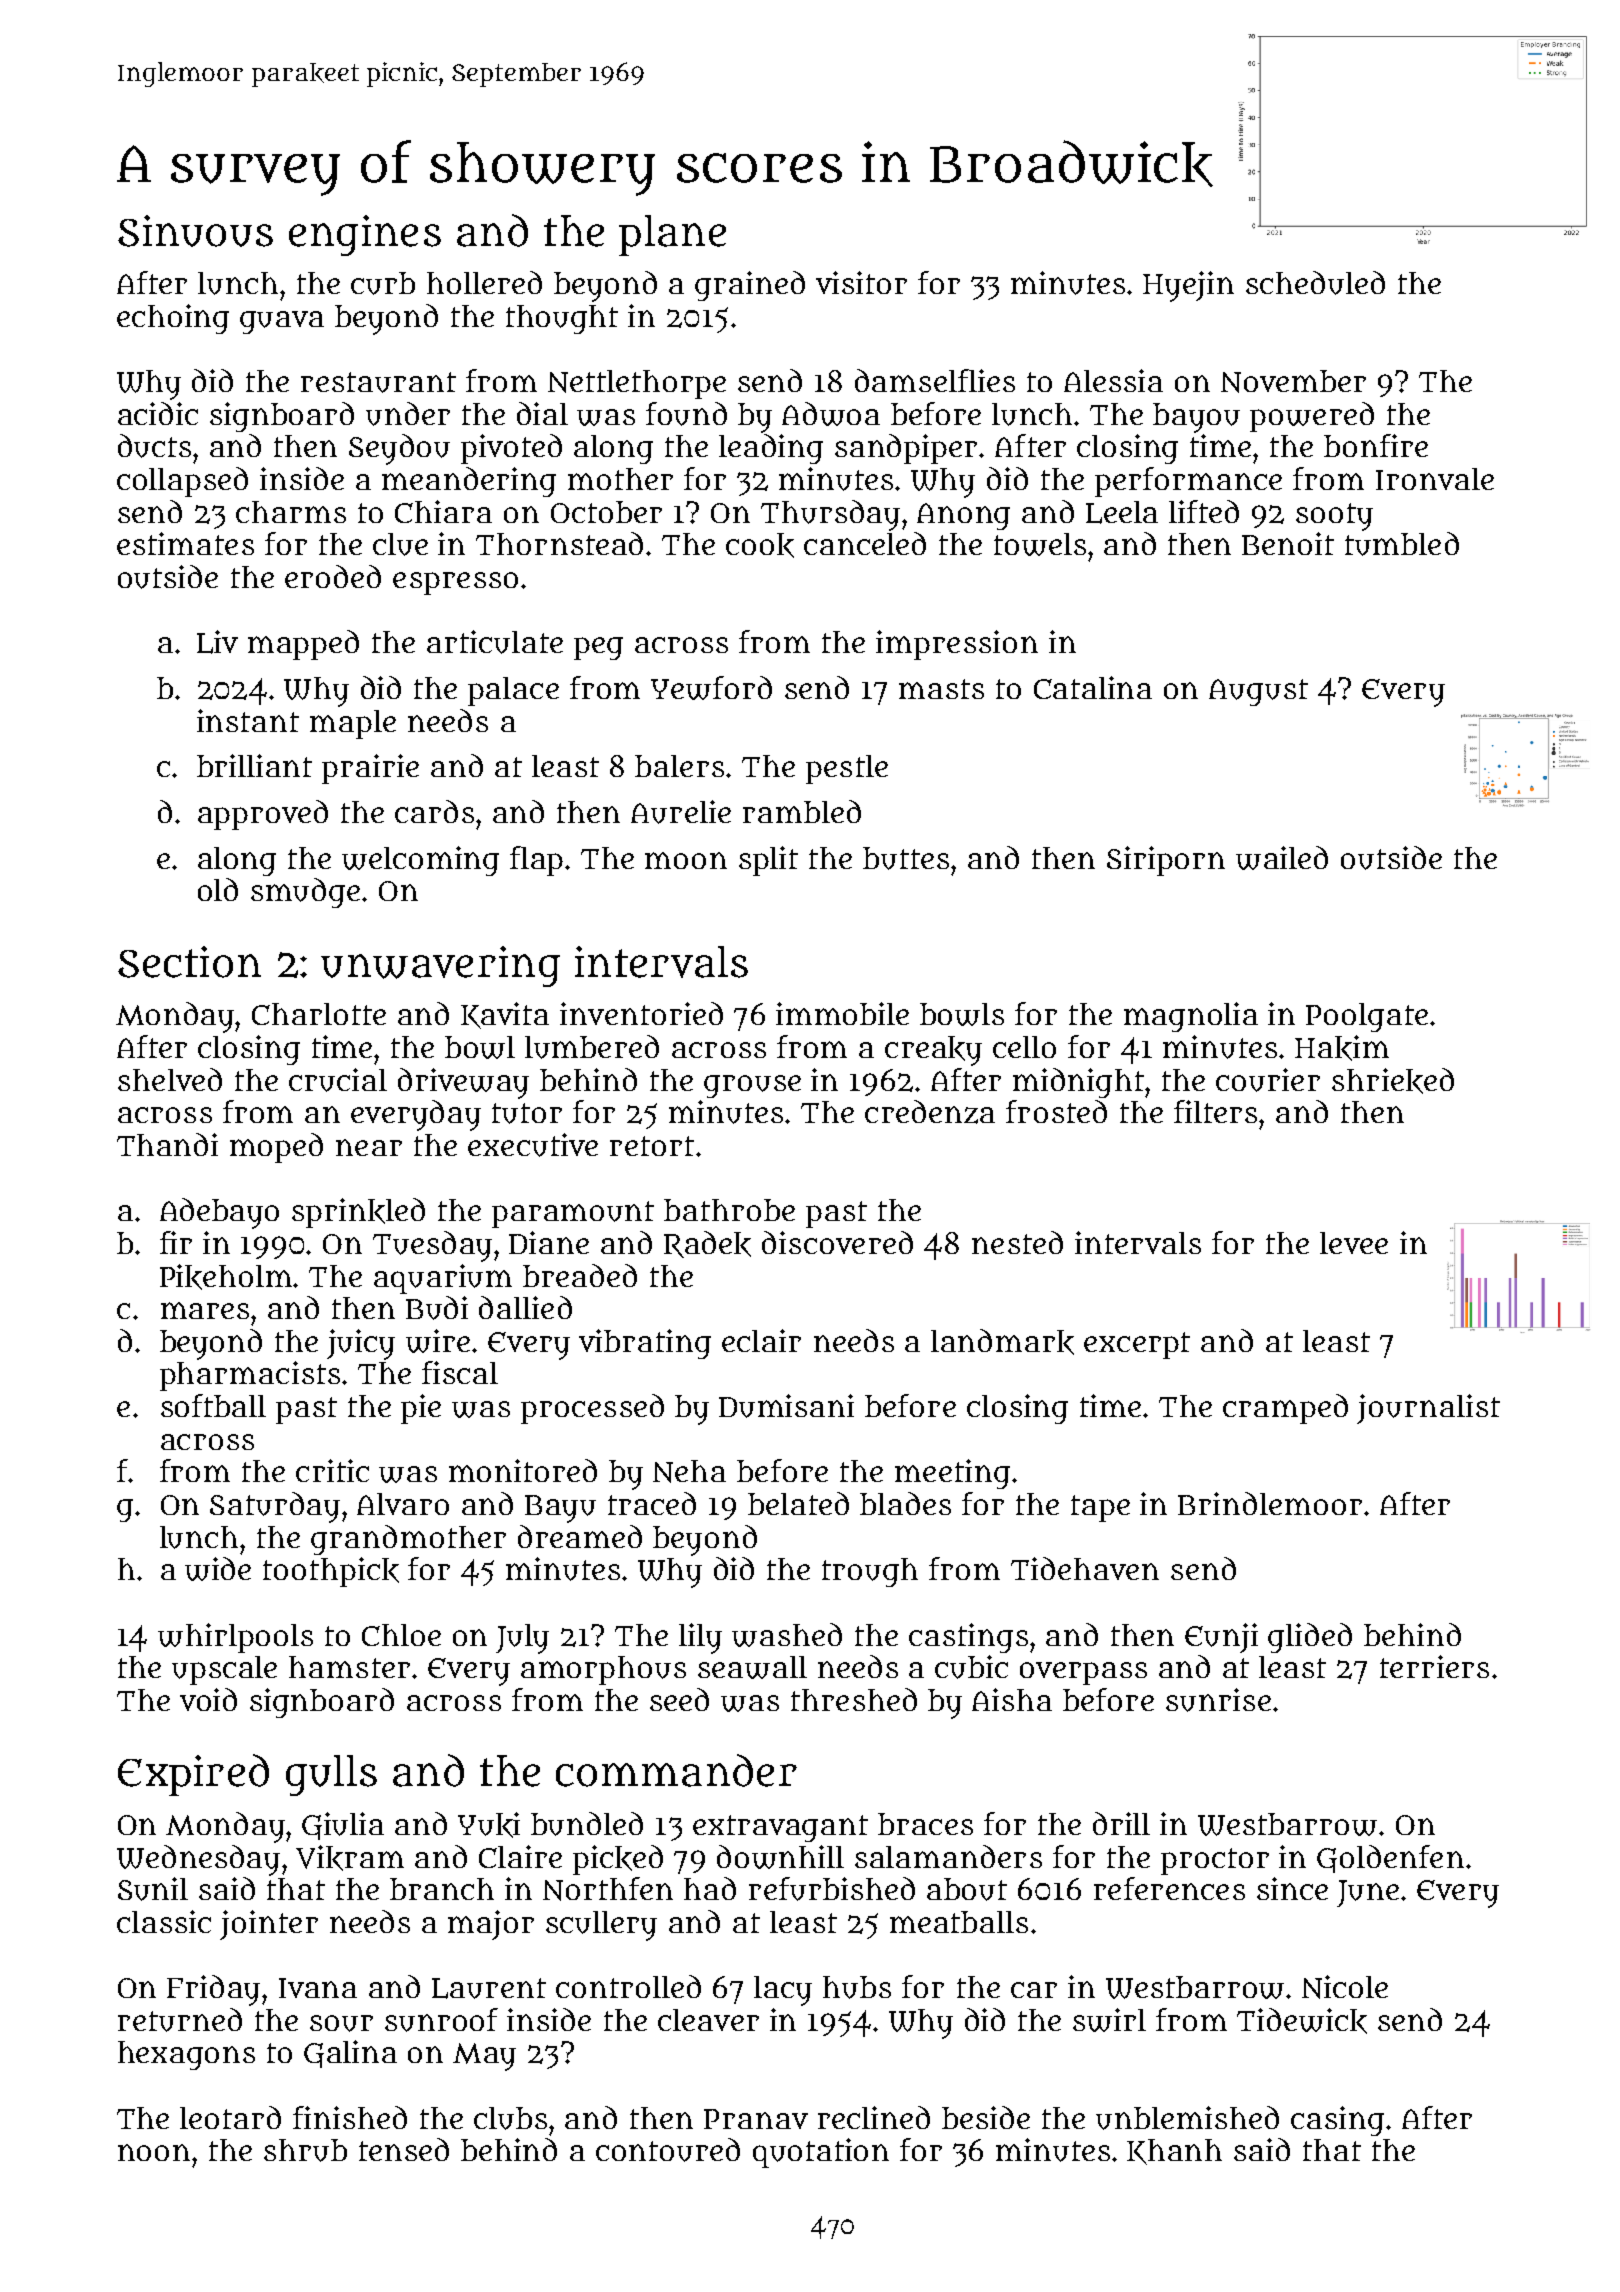 This document has height=2292, width=1620. Describe the element at coordinates (369, 1147) in the document. I see `near` at that location.
